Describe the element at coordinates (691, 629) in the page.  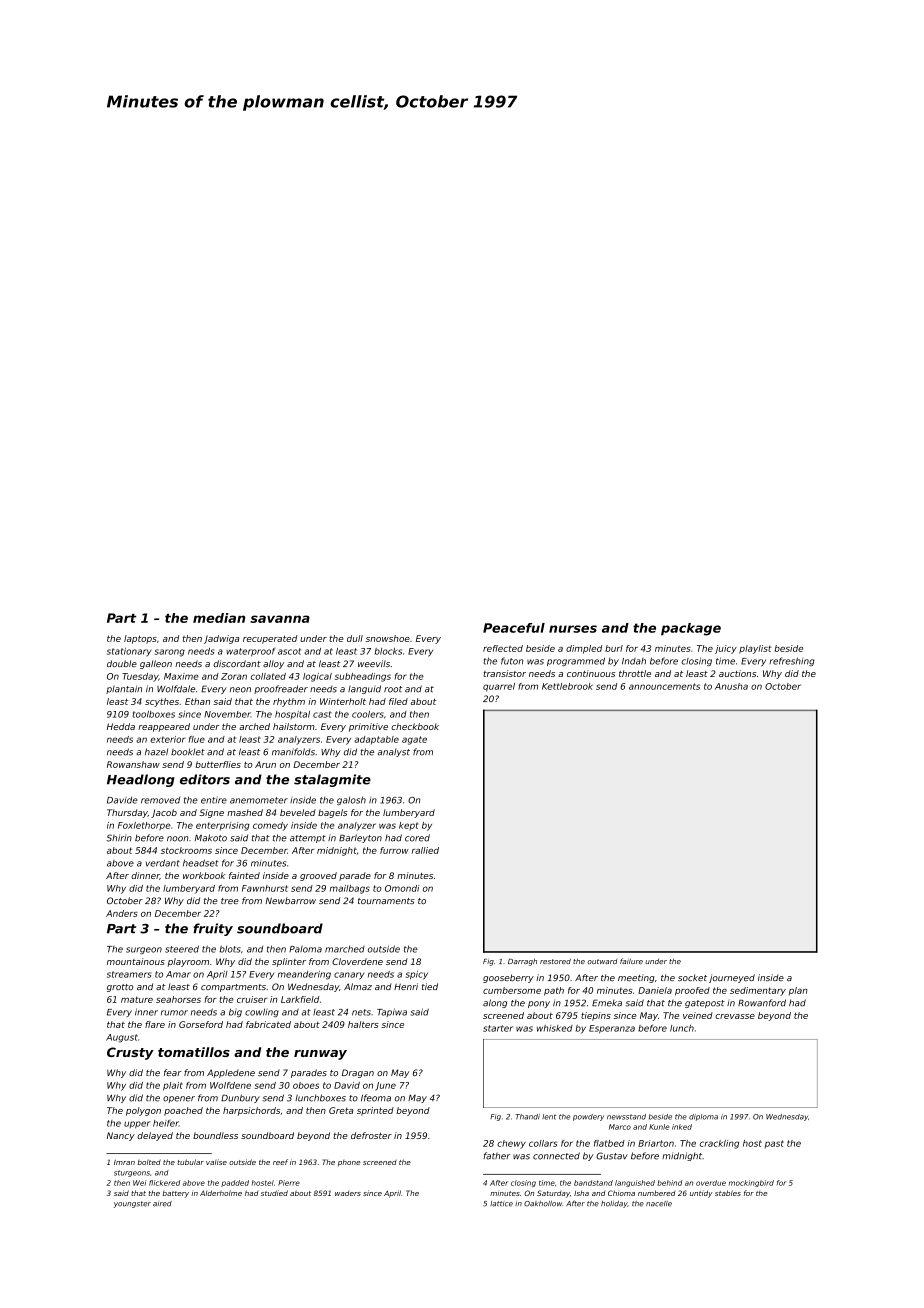
I see `package` at that location.
